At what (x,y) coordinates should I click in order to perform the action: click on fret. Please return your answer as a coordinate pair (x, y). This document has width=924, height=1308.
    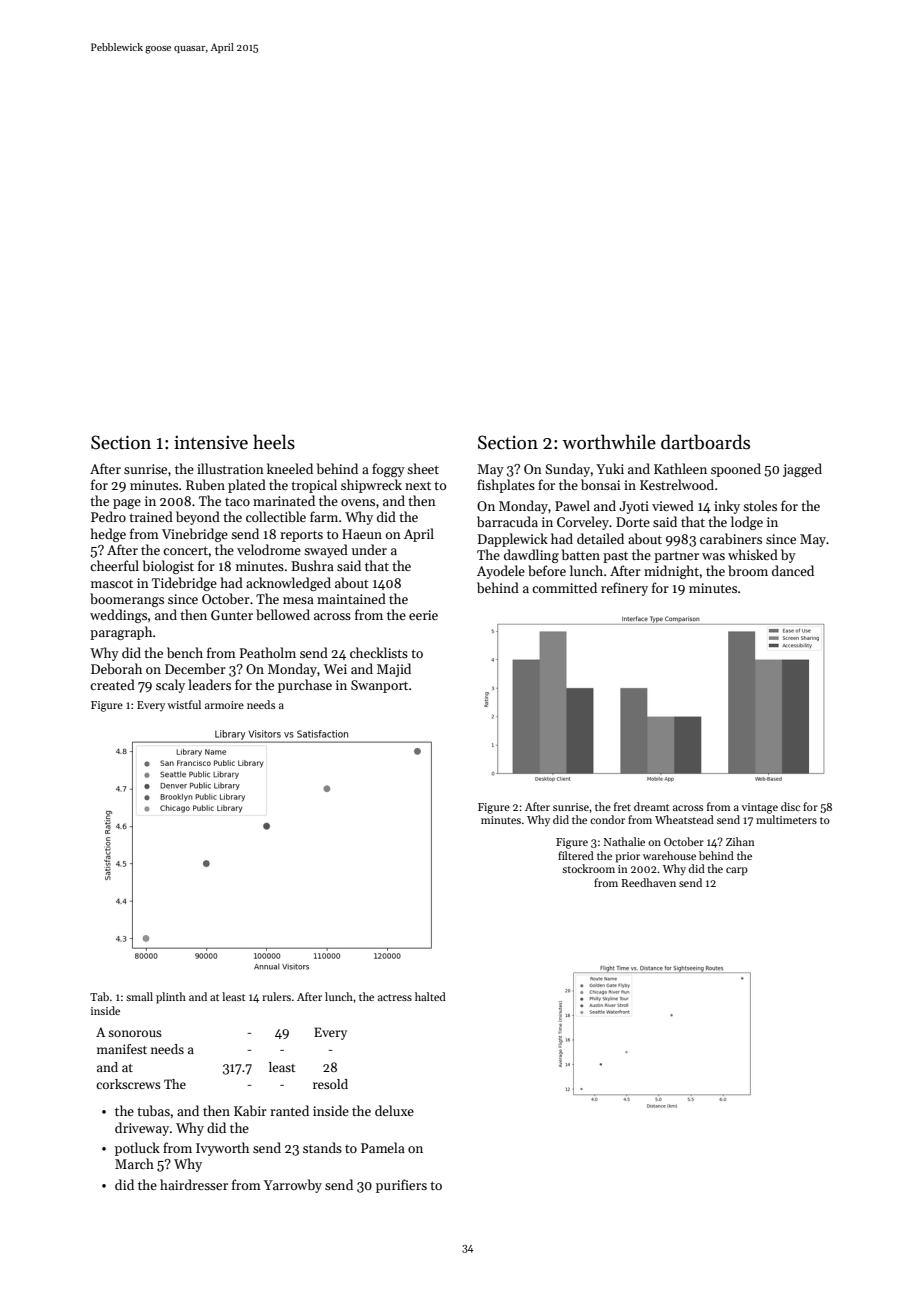
    Looking at the image, I should click on (622, 806).
